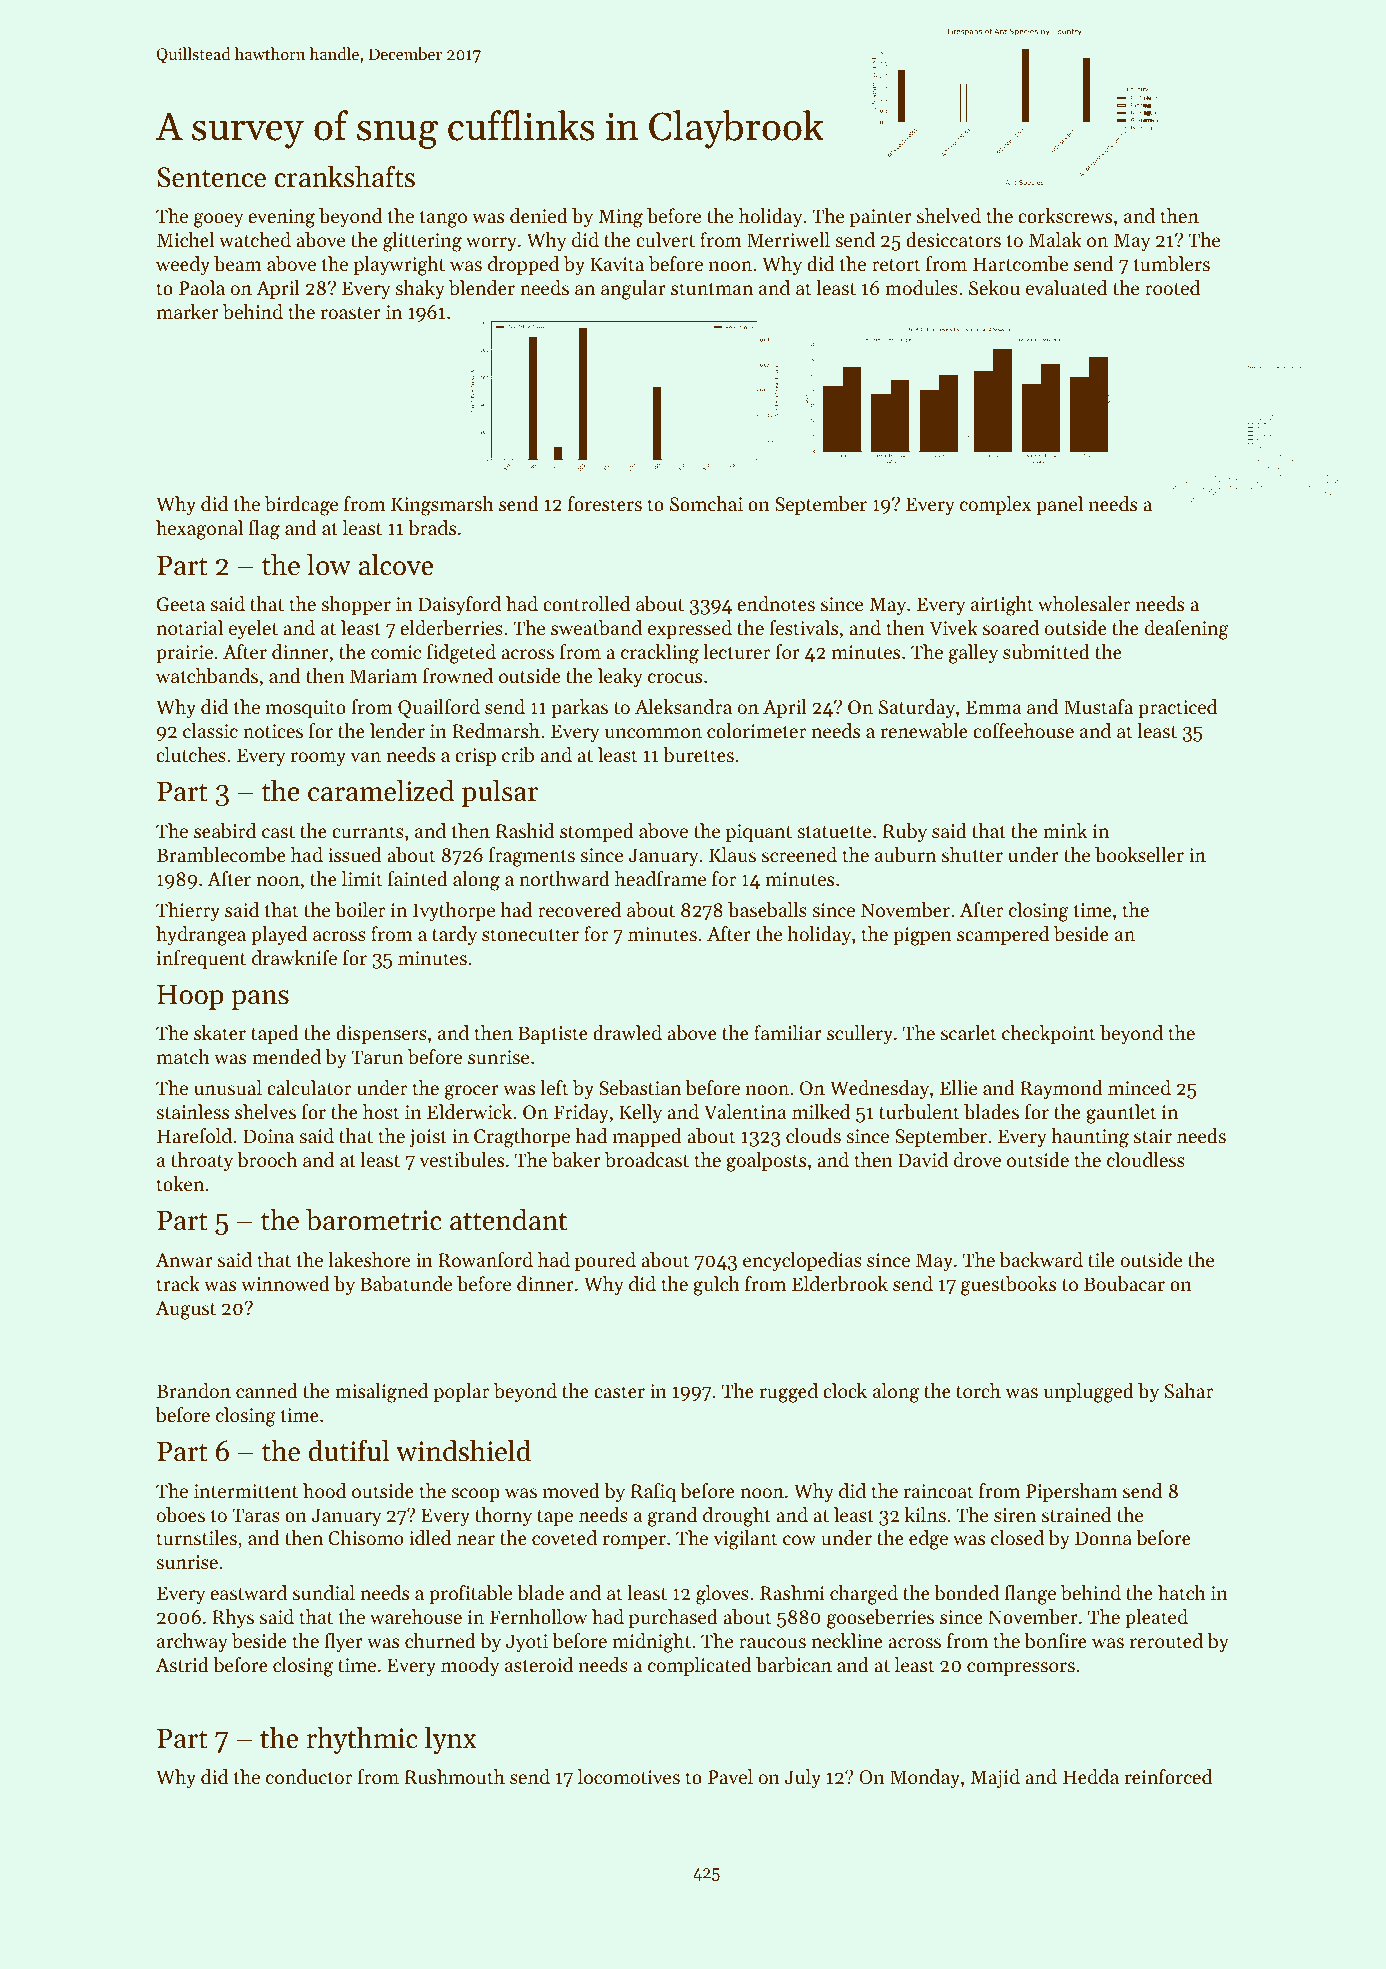  What do you see at coordinates (439, 708) in the image?
I see `Quailford` at bounding box center [439, 708].
